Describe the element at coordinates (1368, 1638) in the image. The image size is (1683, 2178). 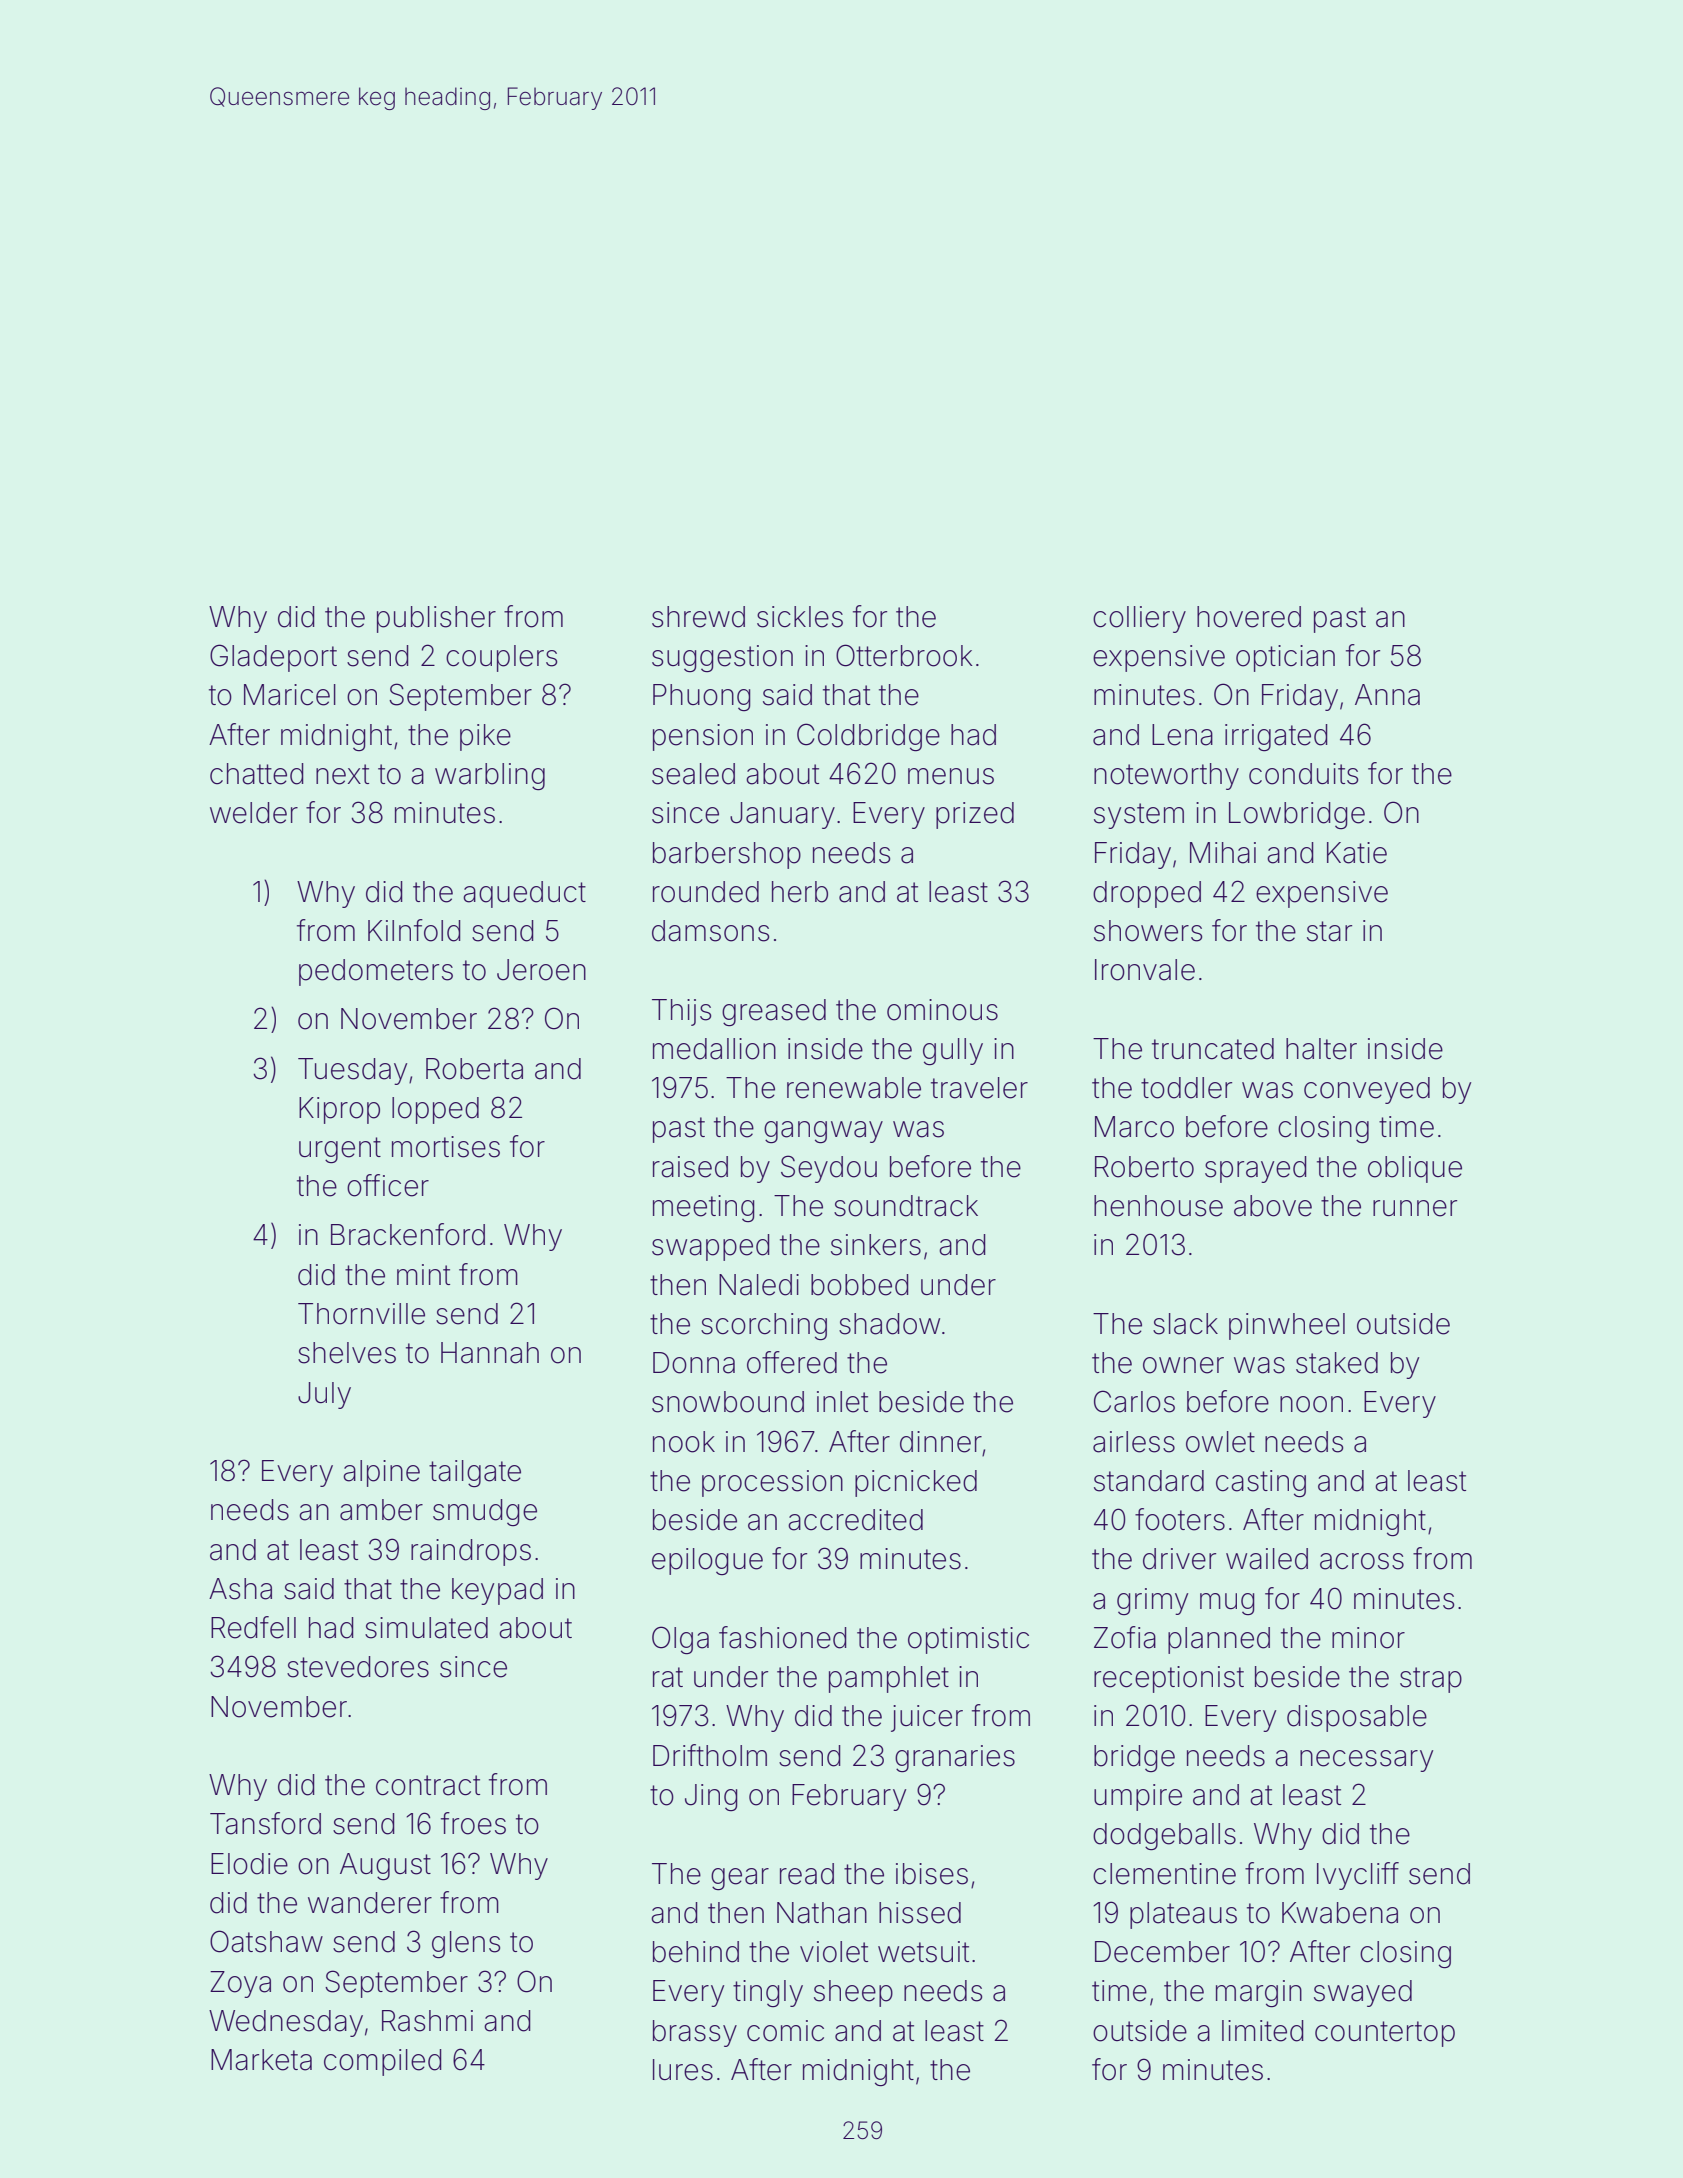
I see `minor` at that location.
